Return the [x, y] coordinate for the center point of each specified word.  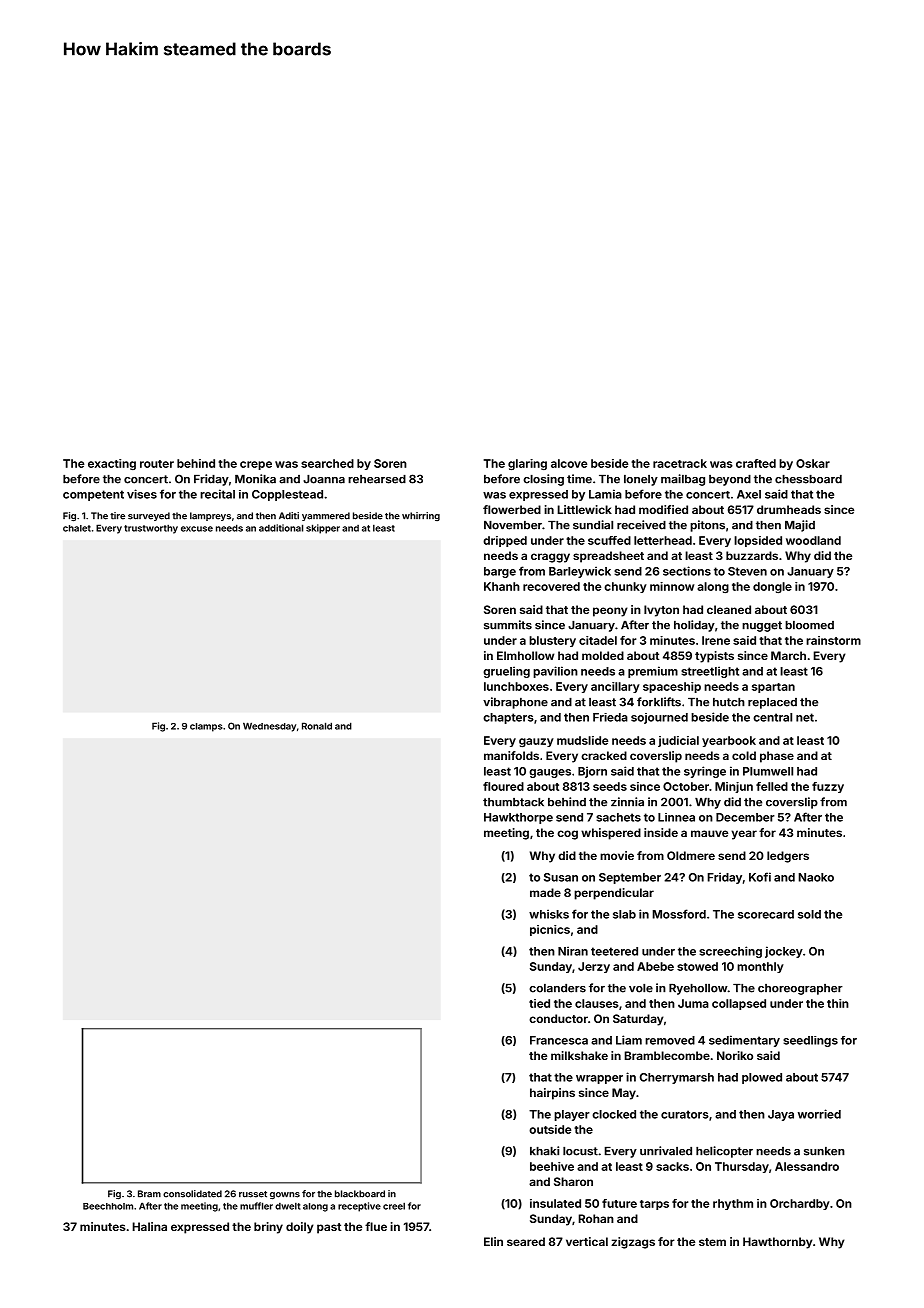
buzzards [752, 555]
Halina [150, 1226]
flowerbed [512, 509]
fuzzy [828, 787]
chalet [77, 528]
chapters [508, 718]
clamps [206, 727]
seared [526, 1241]
